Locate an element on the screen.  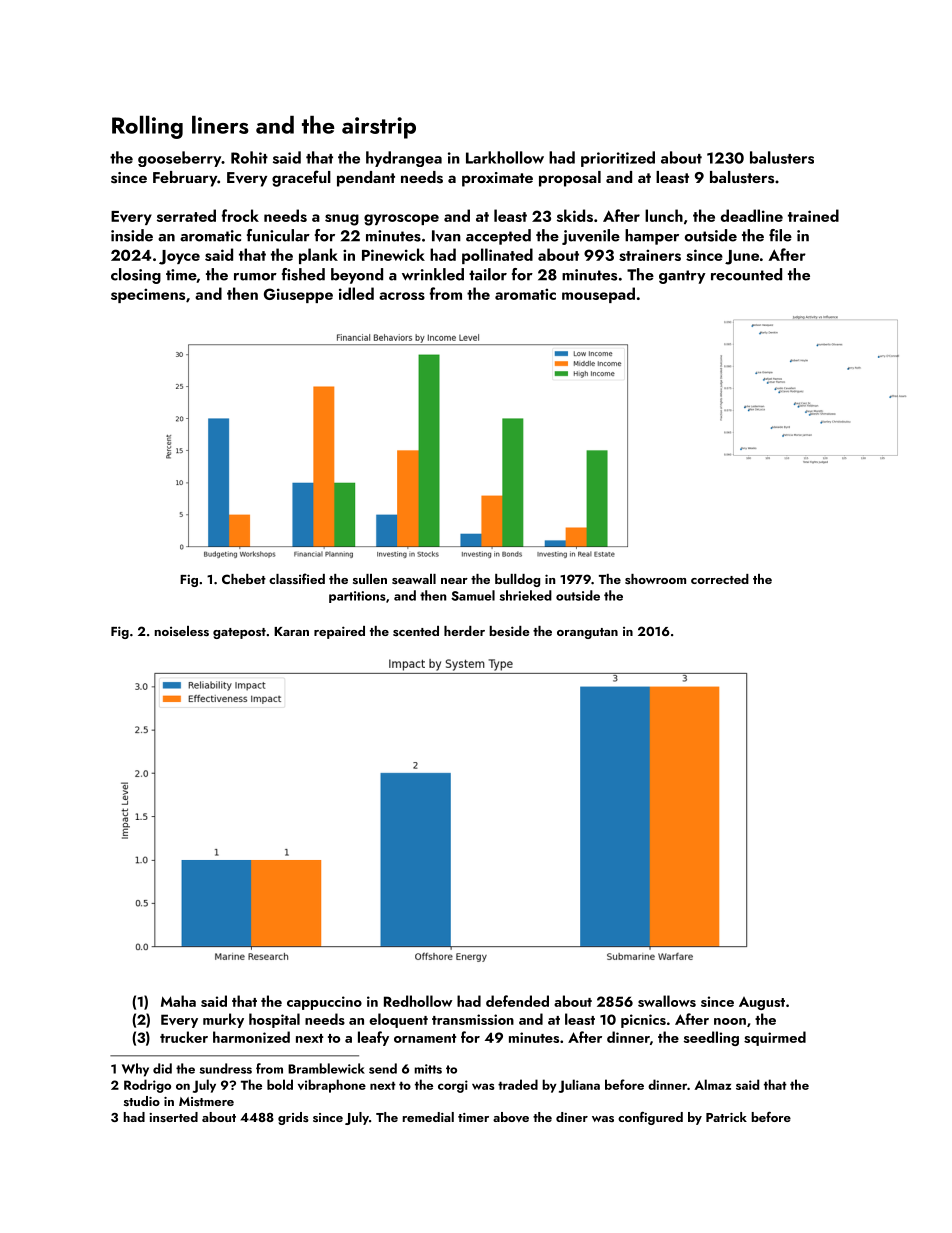
swallows is located at coordinates (667, 1001).
